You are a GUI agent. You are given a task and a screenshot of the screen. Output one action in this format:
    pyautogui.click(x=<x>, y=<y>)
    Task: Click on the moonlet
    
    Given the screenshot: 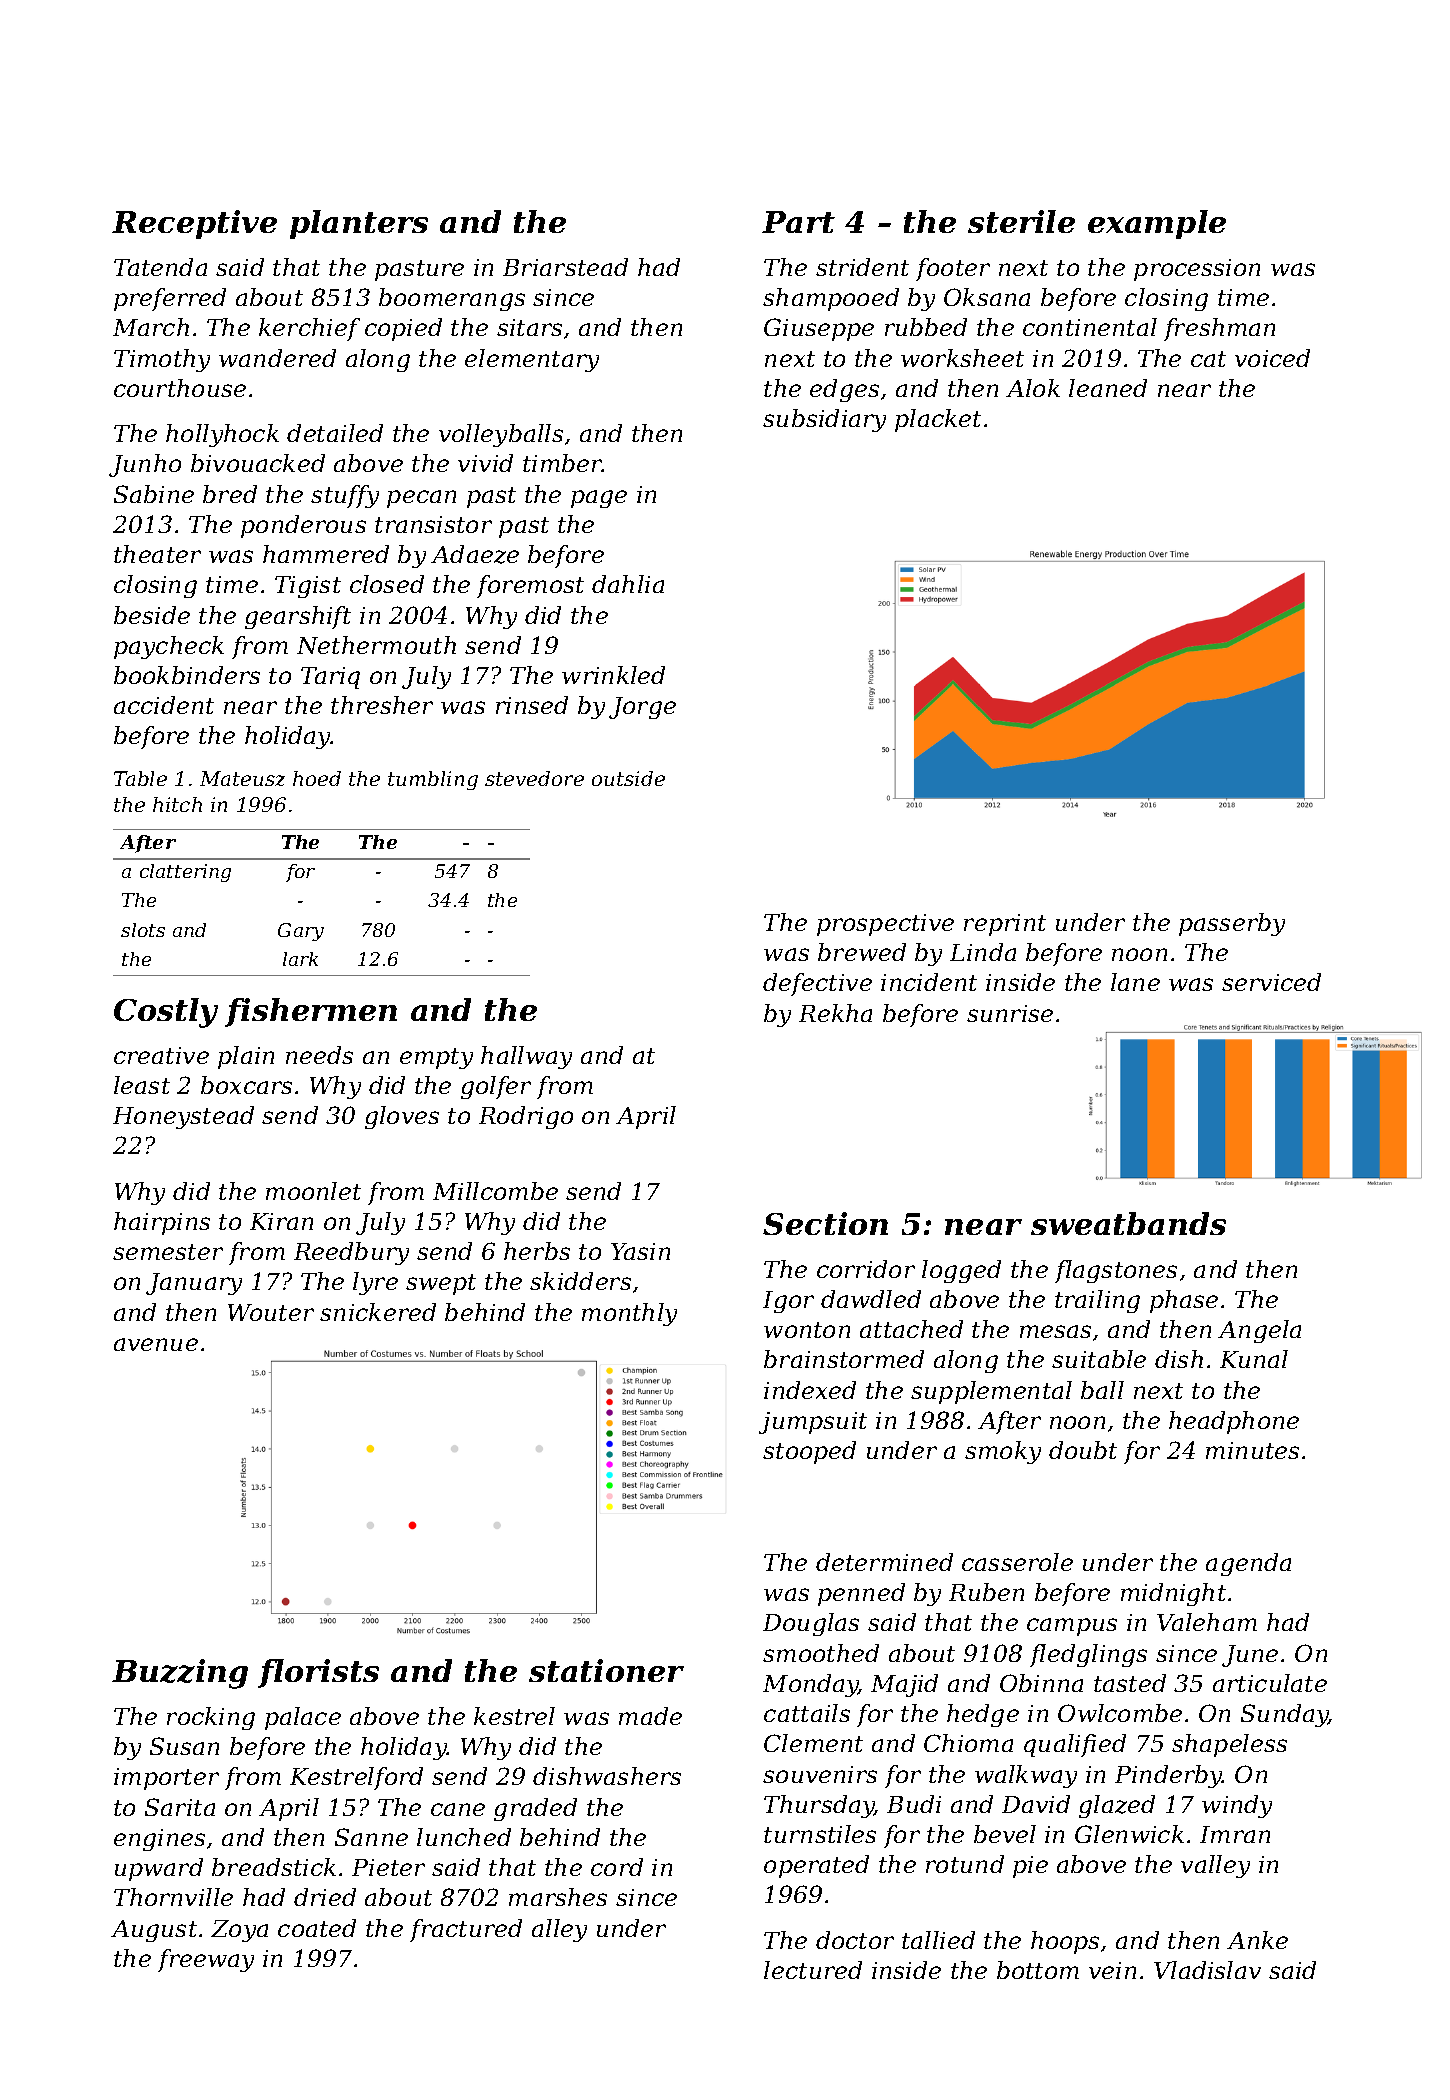 What is the action you would take?
    pyautogui.click(x=313, y=1191)
